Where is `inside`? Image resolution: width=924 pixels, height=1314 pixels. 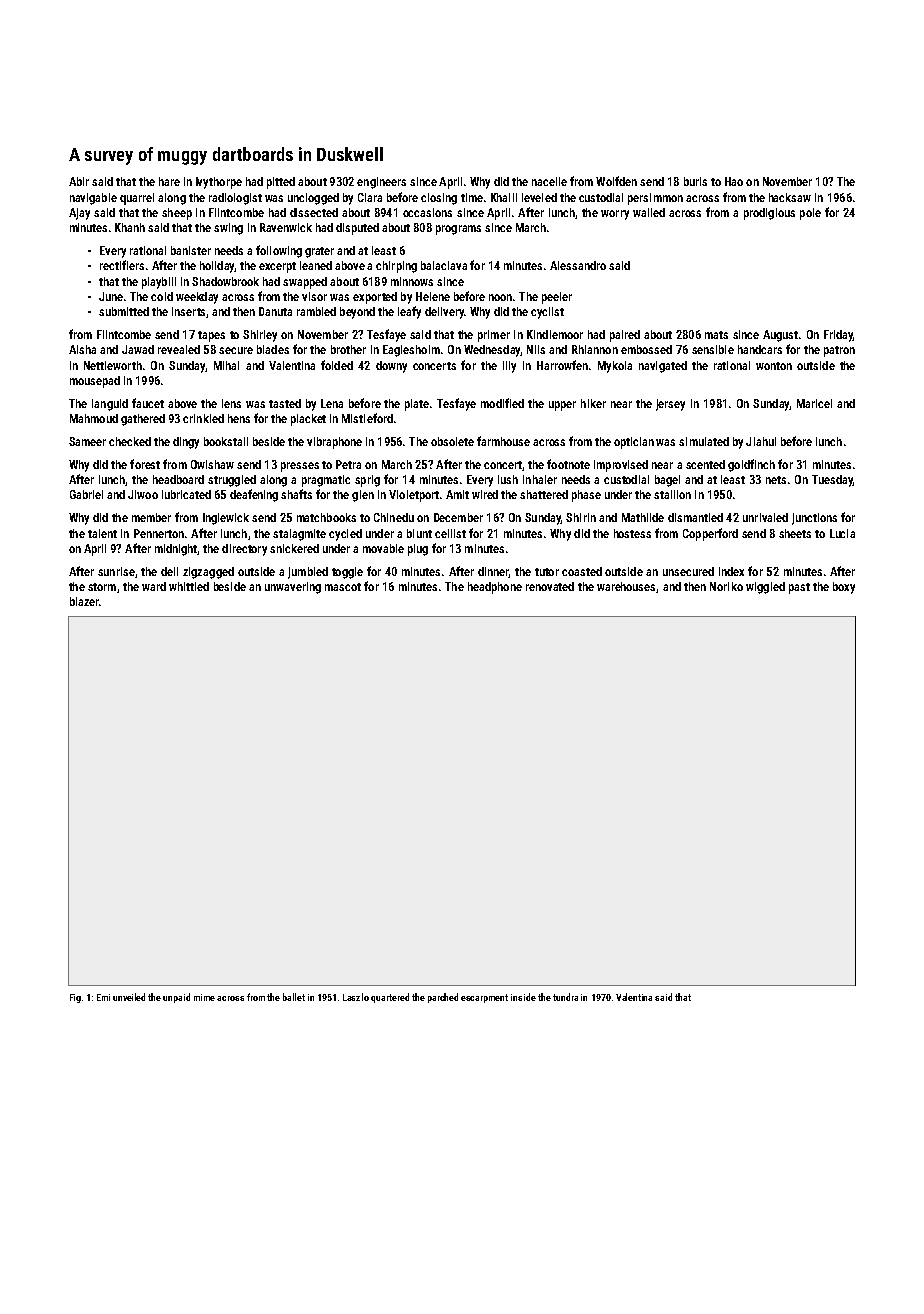
inside is located at coordinates (523, 997).
